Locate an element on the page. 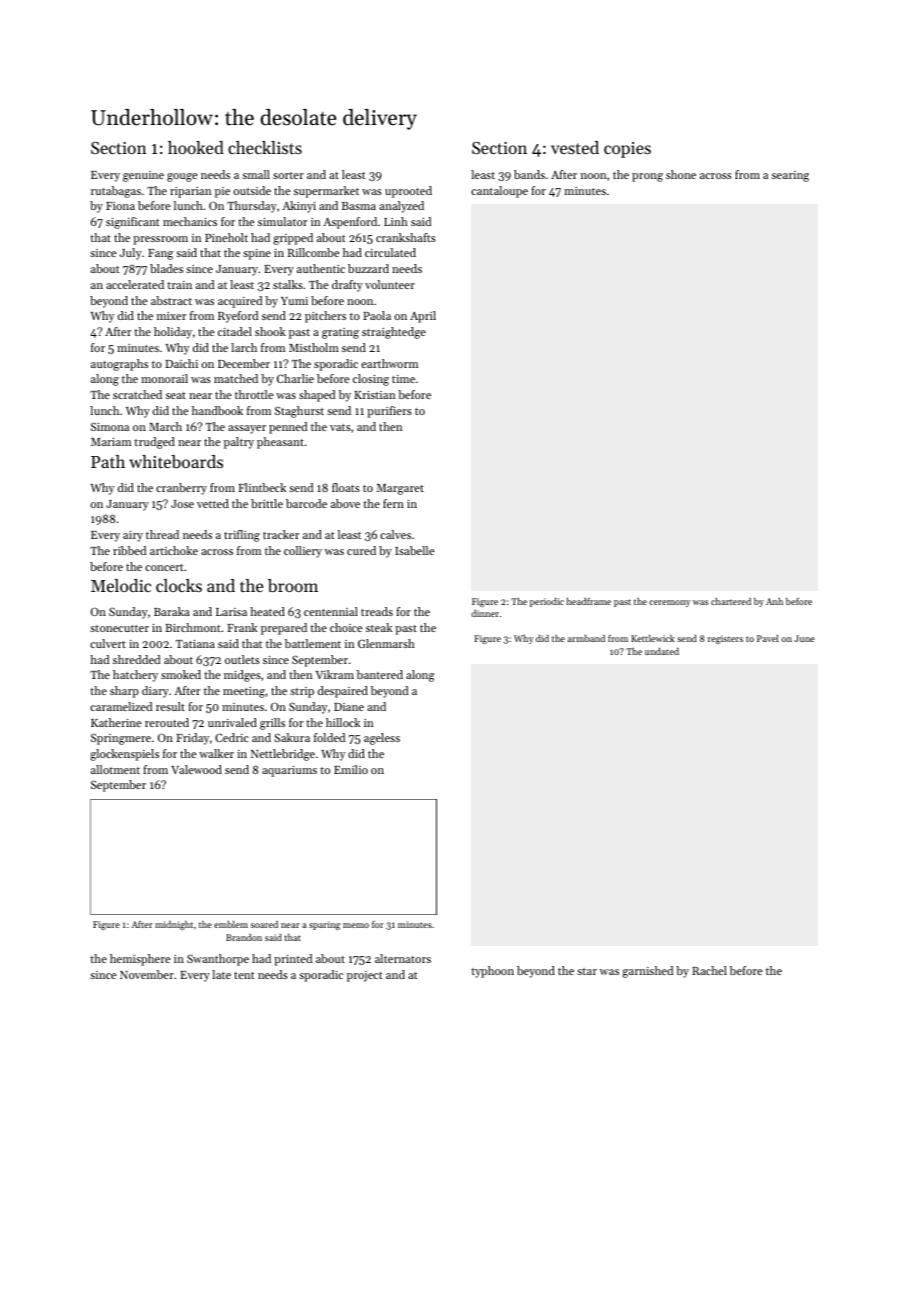 The height and width of the document is (1316, 908). prong is located at coordinates (647, 177).
